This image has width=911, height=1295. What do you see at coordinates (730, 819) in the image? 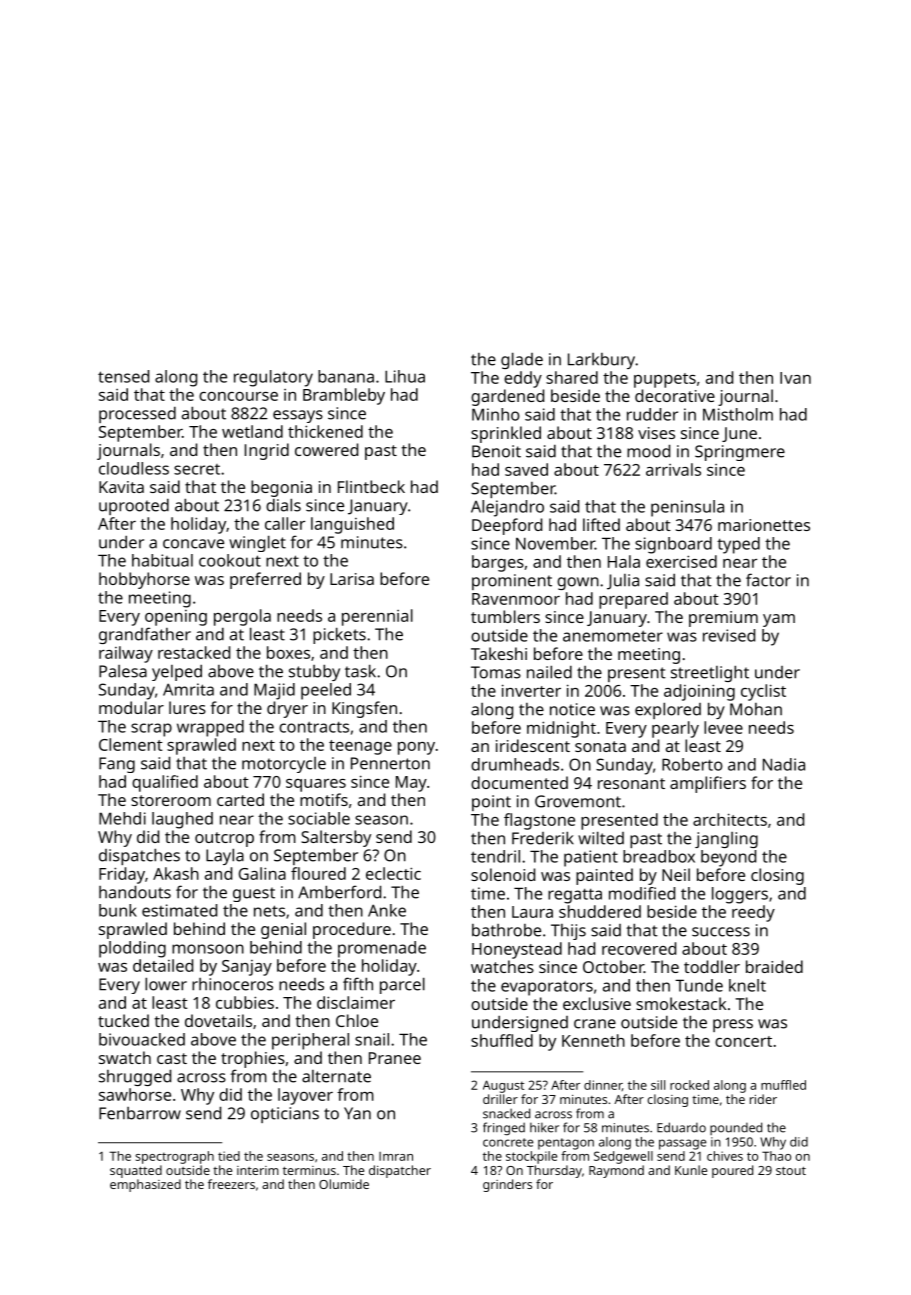
I see `architects` at bounding box center [730, 819].
